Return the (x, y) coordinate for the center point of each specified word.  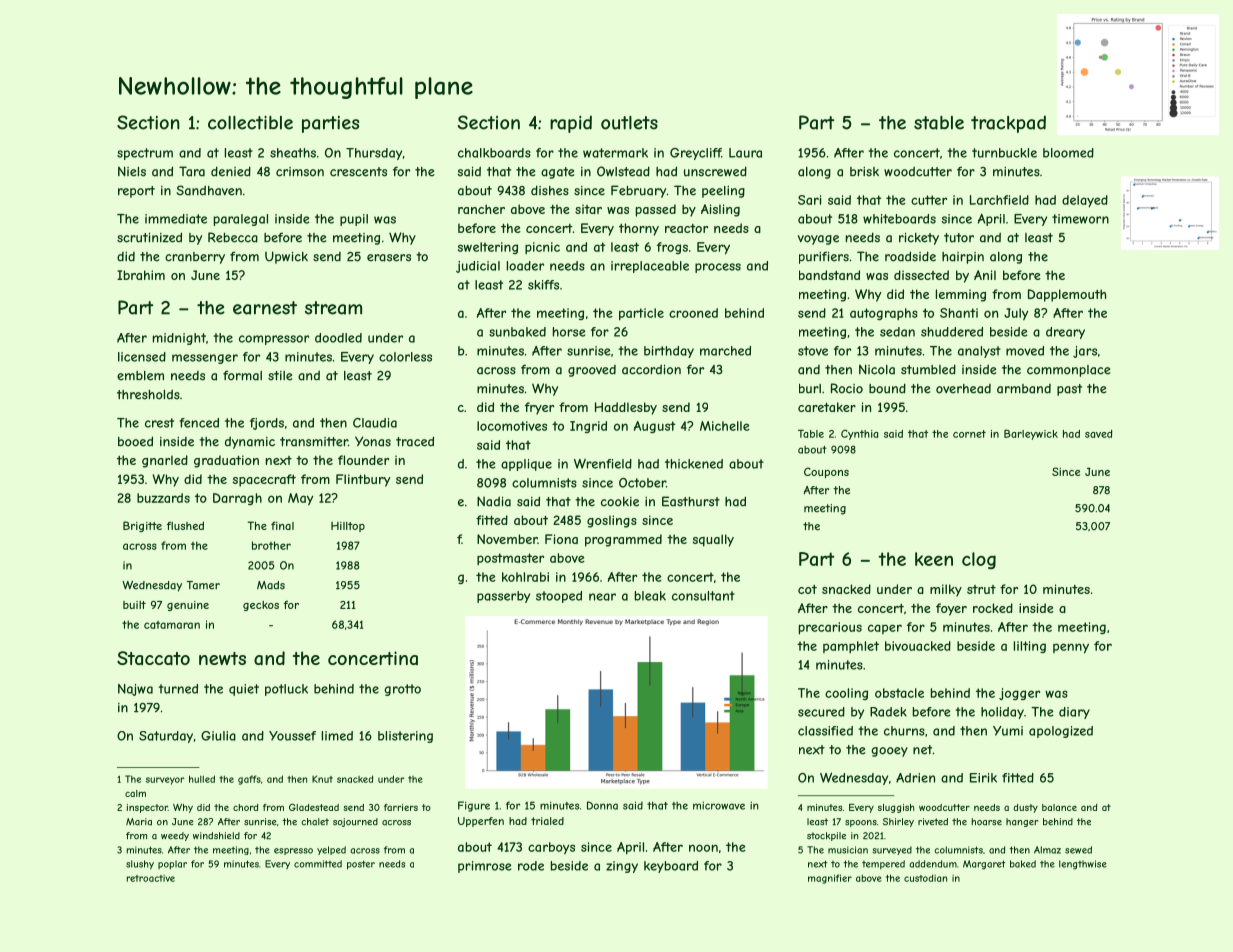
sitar (588, 209)
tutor (959, 238)
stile (280, 376)
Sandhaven (209, 190)
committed (318, 864)
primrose (484, 867)
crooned (693, 313)
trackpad (1008, 124)
